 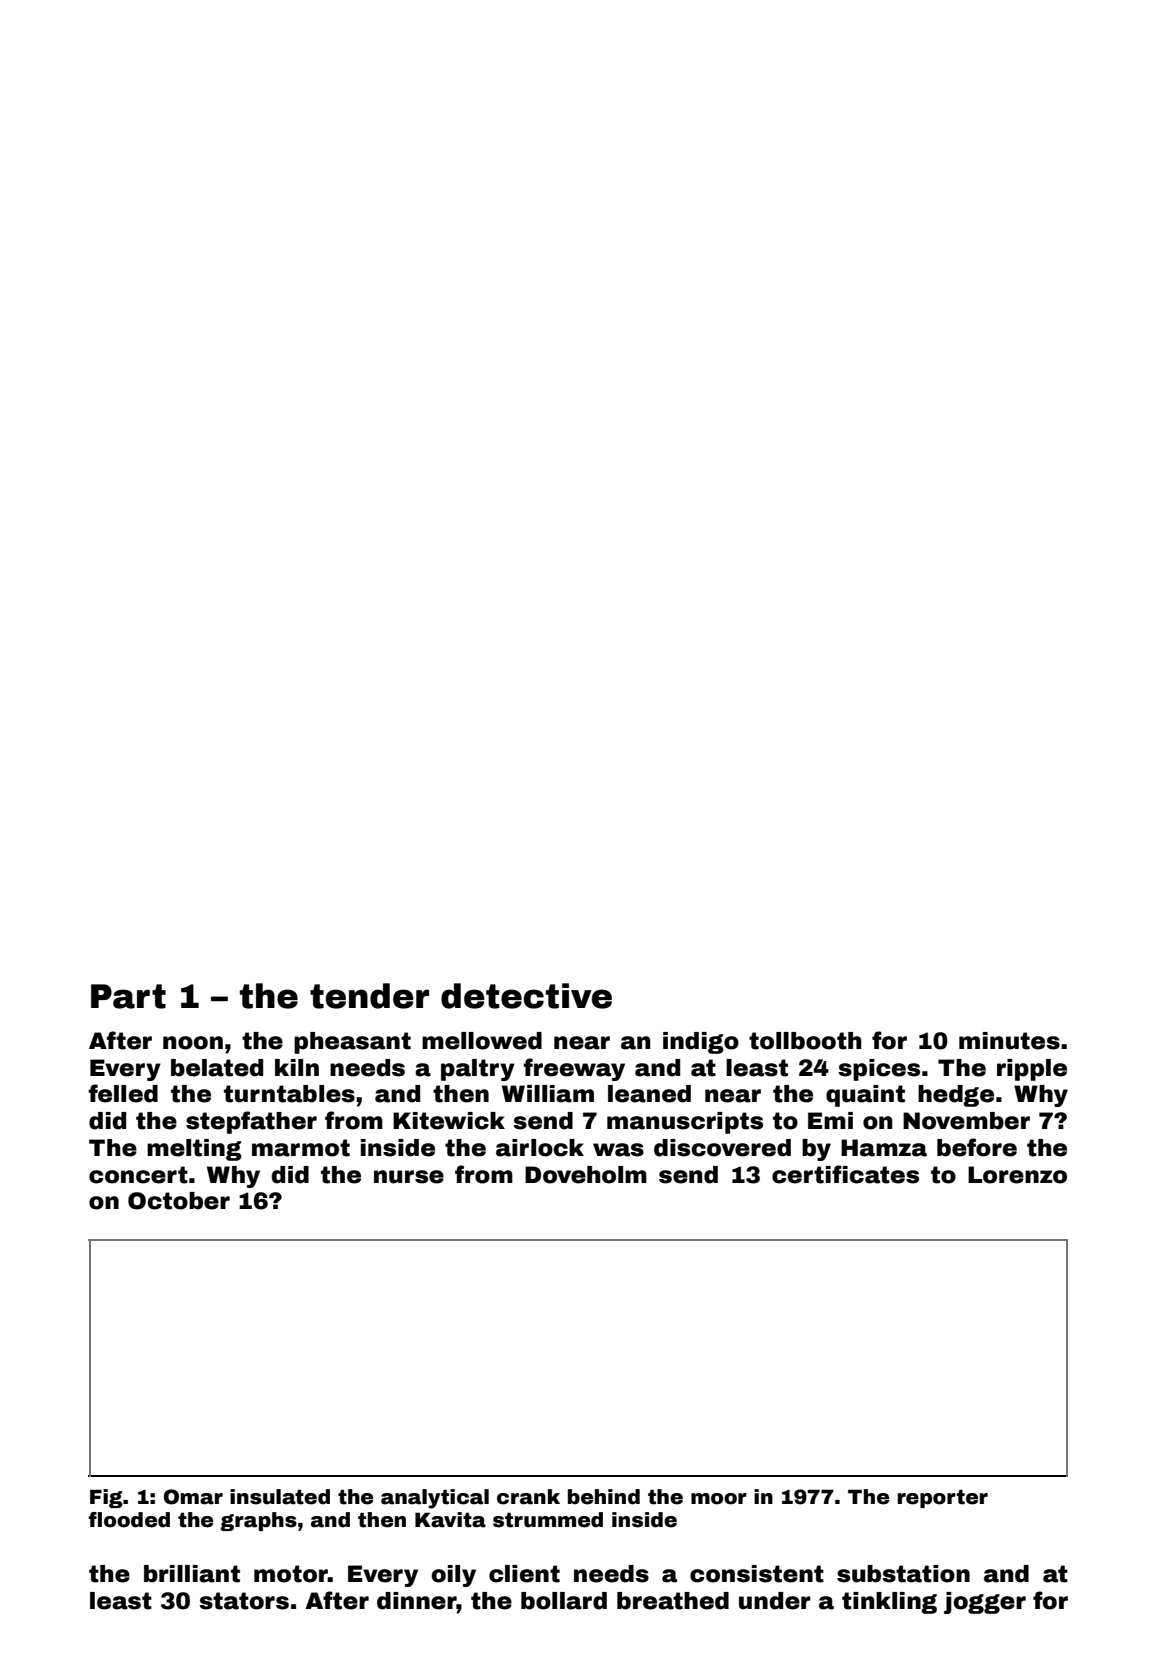 I want to click on tender, so click(x=369, y=996).
